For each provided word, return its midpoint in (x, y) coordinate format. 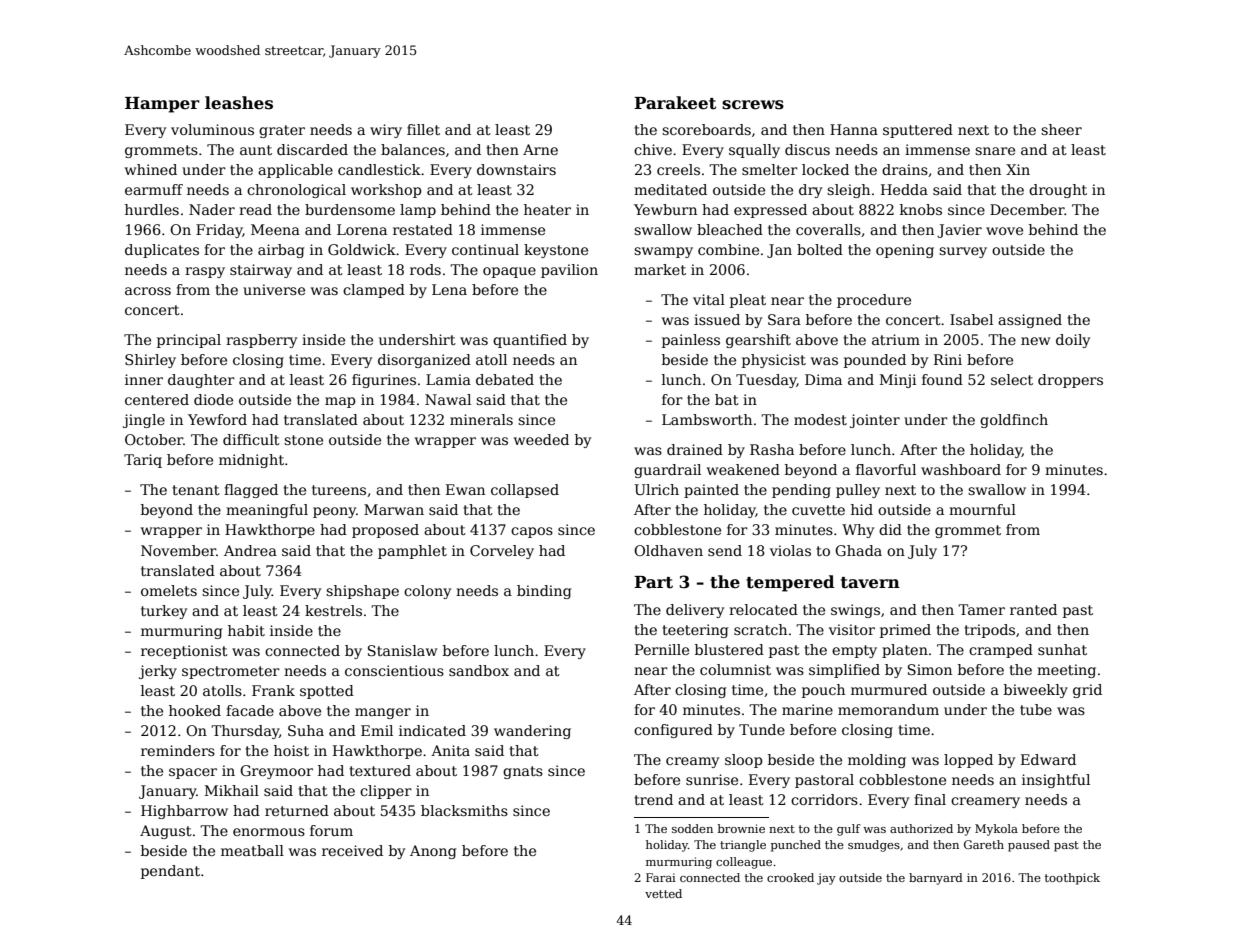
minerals (481, 419)
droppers (1070, 381)
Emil (377, 730)
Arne (540, 149)
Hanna (854, 129)
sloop (743, 761)
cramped (1001, 651)
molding (877, 761)
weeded (541, 439)
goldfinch (1014, 421)
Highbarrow (184, 812)
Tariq (143, 461)
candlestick (379, 169)
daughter (201, 381)
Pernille (662, 649)
